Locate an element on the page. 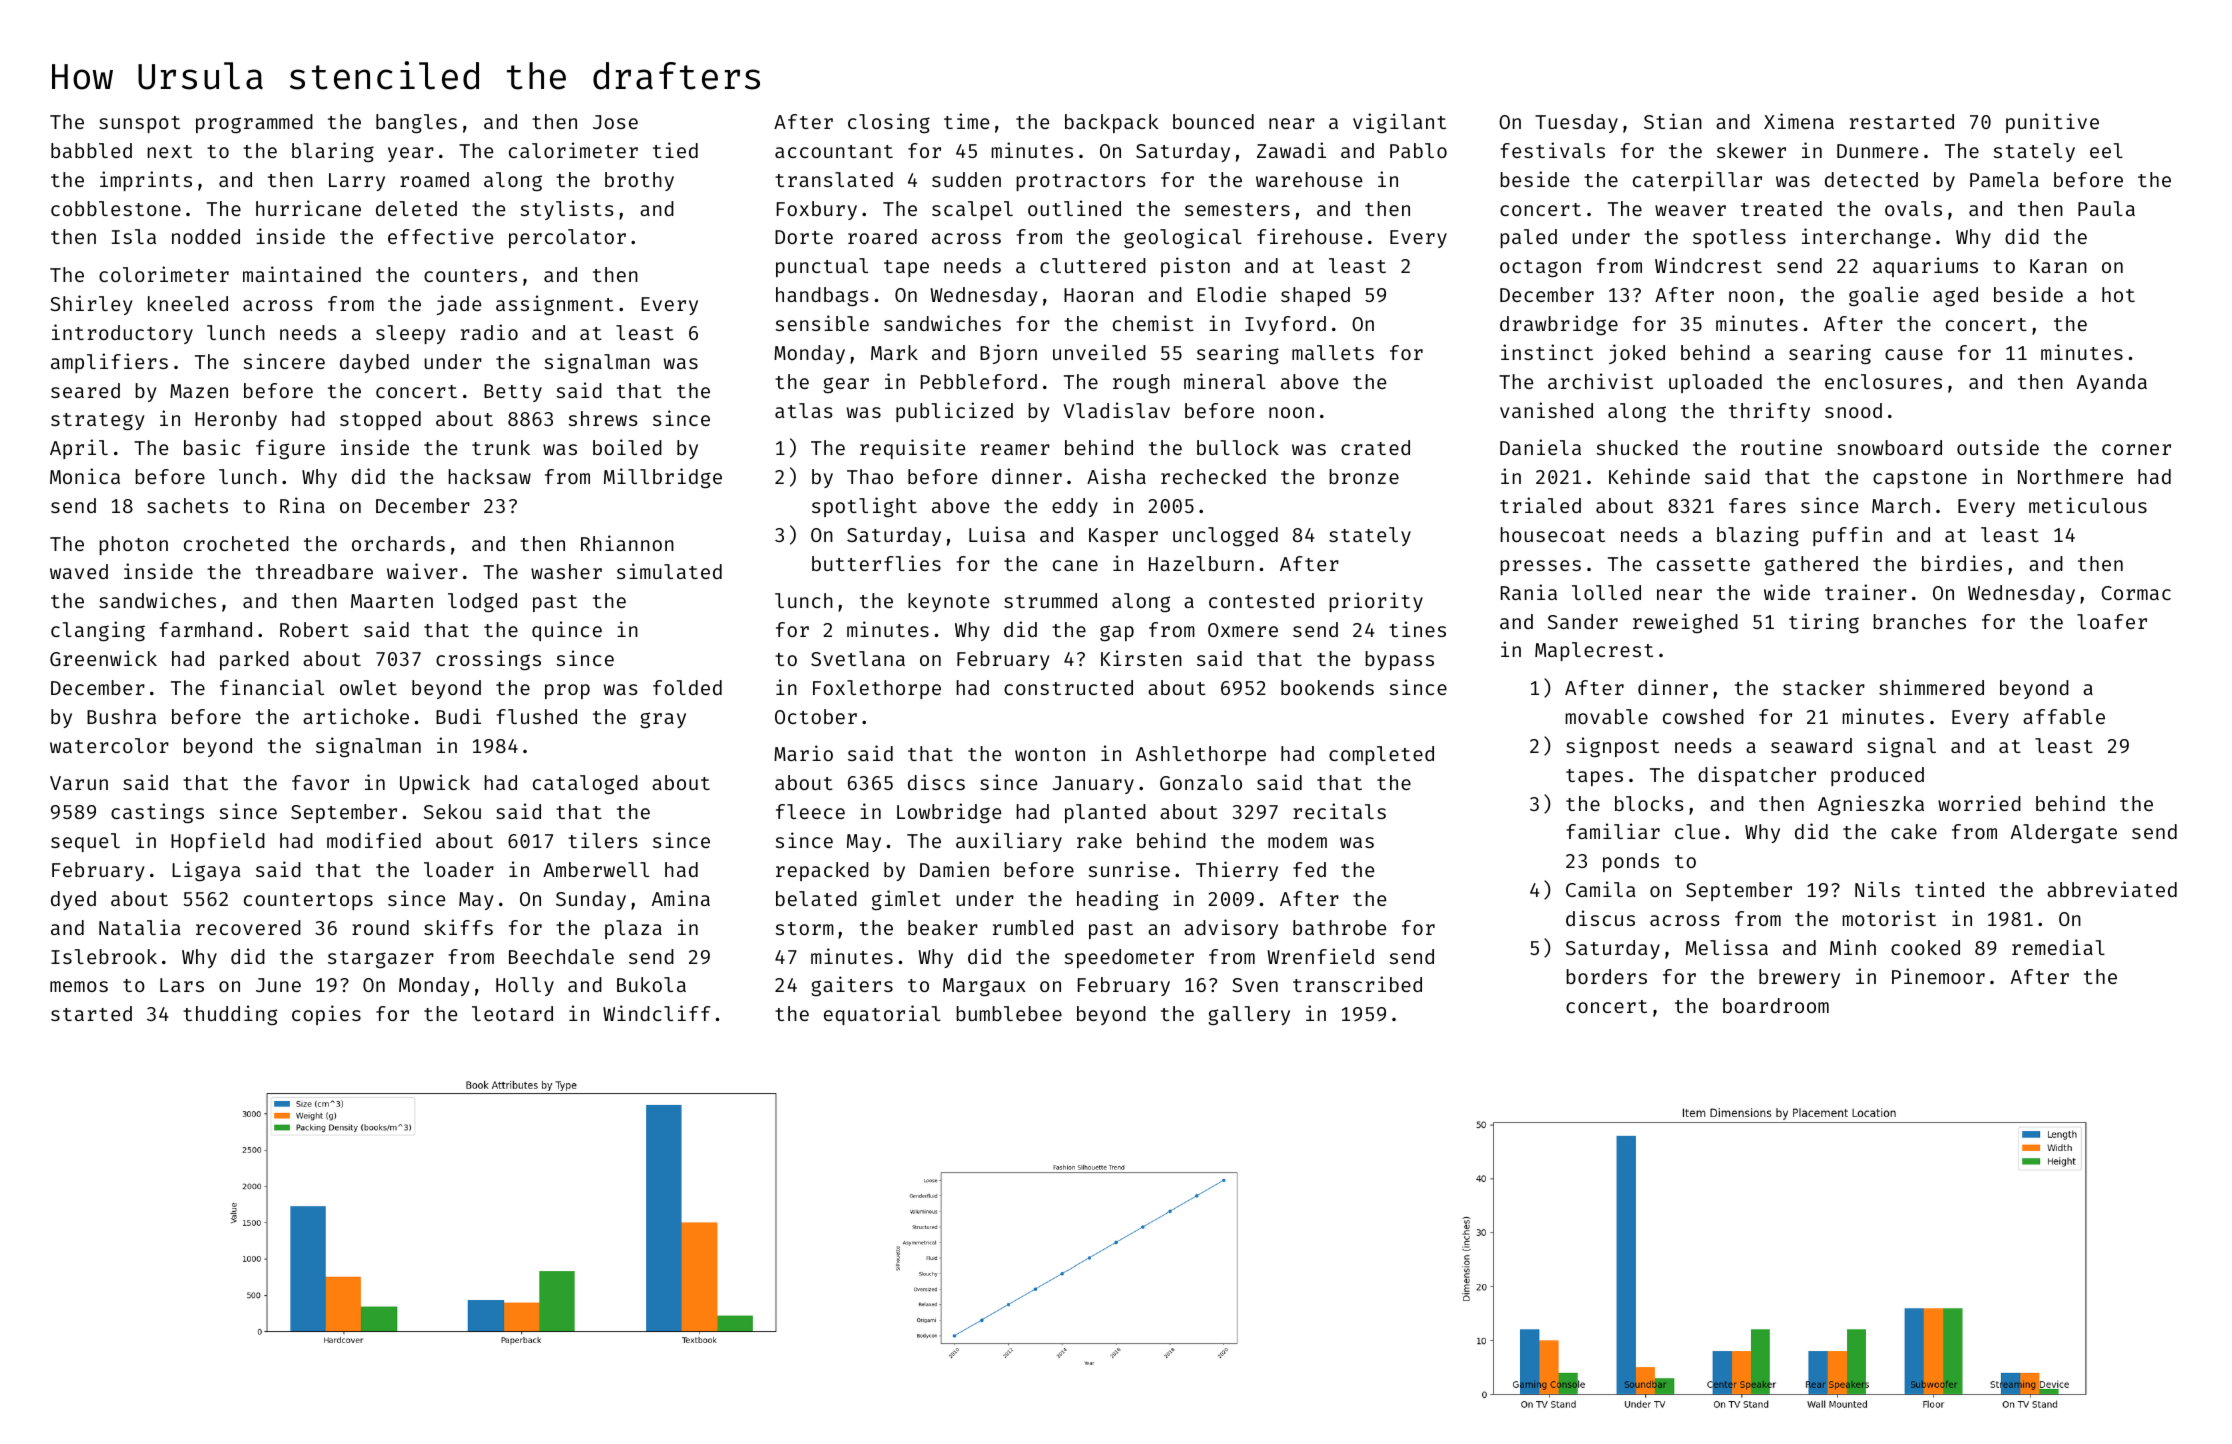 The height and width of the image is (1444, 2232). stargazer is located at coordinates (381, 959).
